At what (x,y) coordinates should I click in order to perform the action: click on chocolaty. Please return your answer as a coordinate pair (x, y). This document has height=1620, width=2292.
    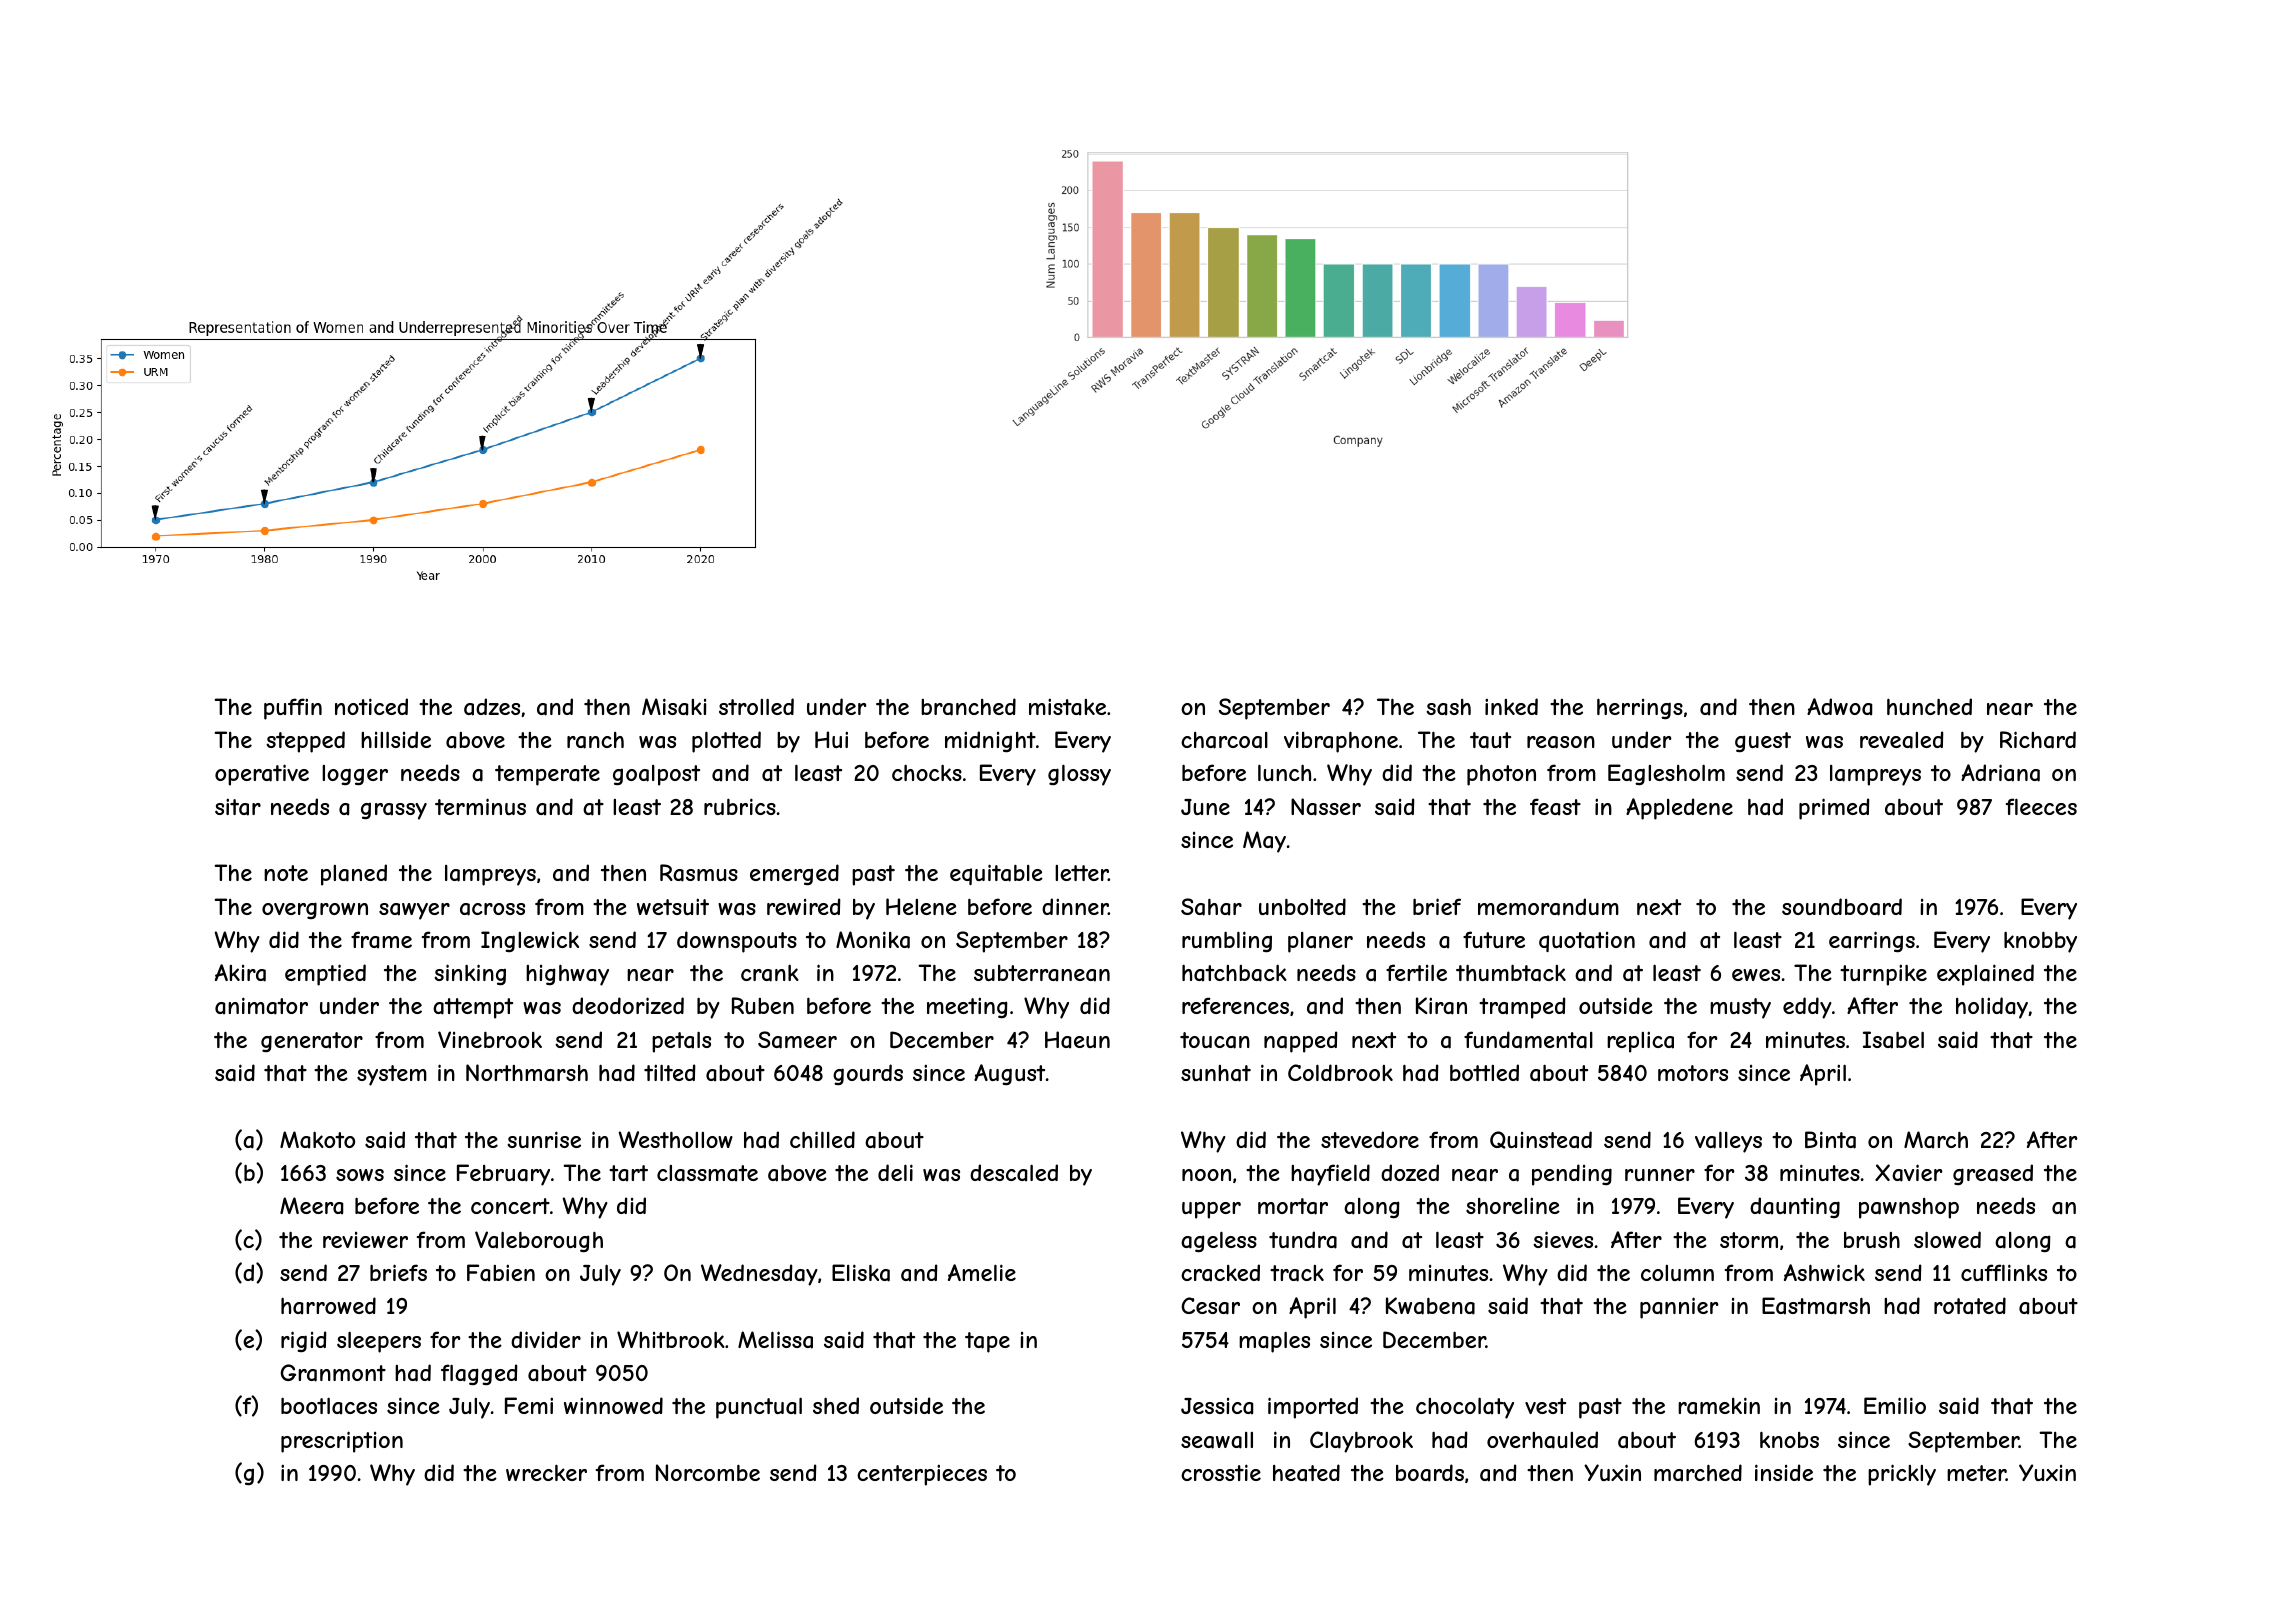
    Looking at the image, I should click on (1465, 1408).
